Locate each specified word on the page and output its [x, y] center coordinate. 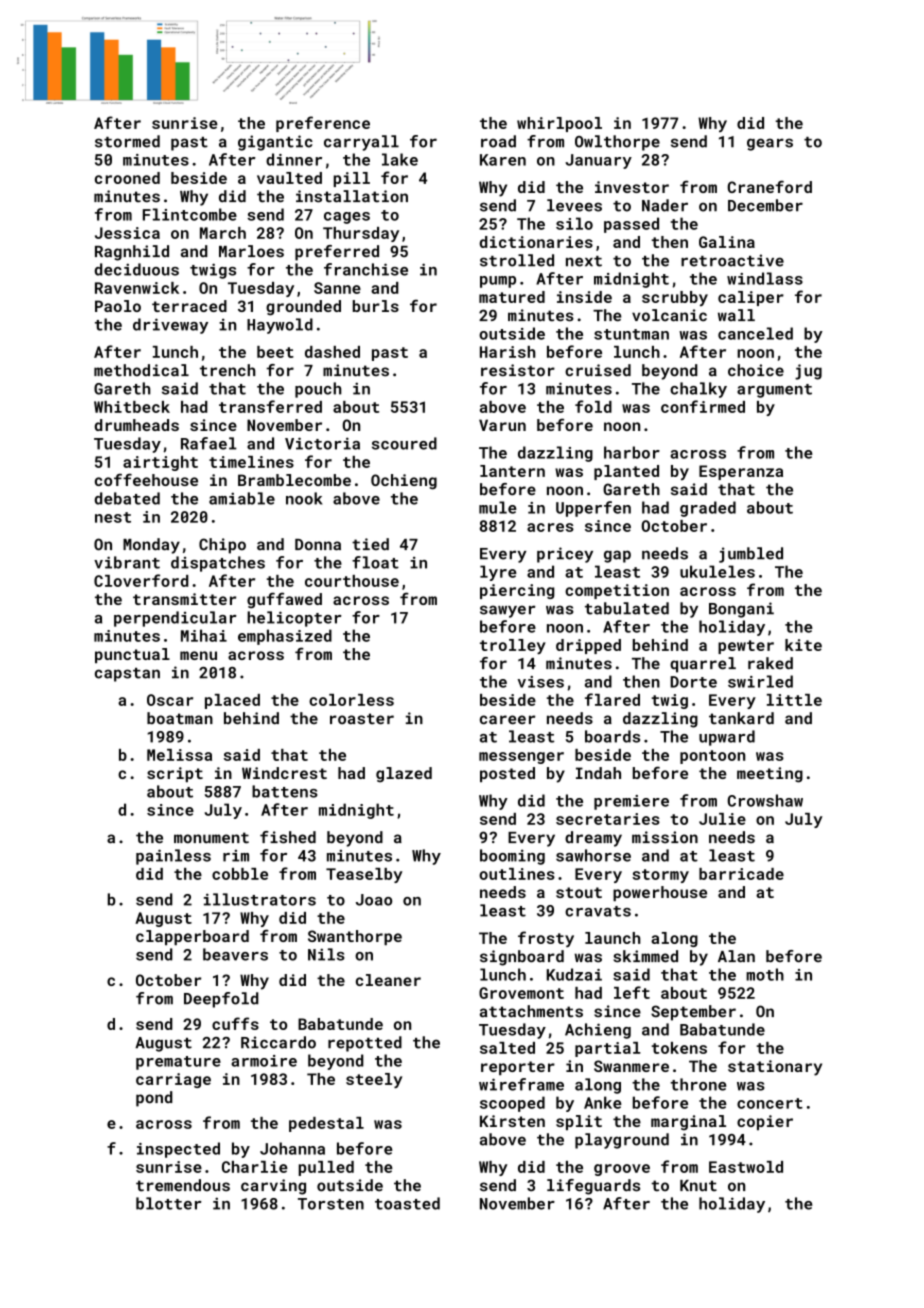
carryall [361, 143]
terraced [189, 306]
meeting [770, 775]
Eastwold [746, 1167]
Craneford [769, 186]
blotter [169, 1203]
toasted [407, 1203]
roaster [362, 719]
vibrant [127, 562]
